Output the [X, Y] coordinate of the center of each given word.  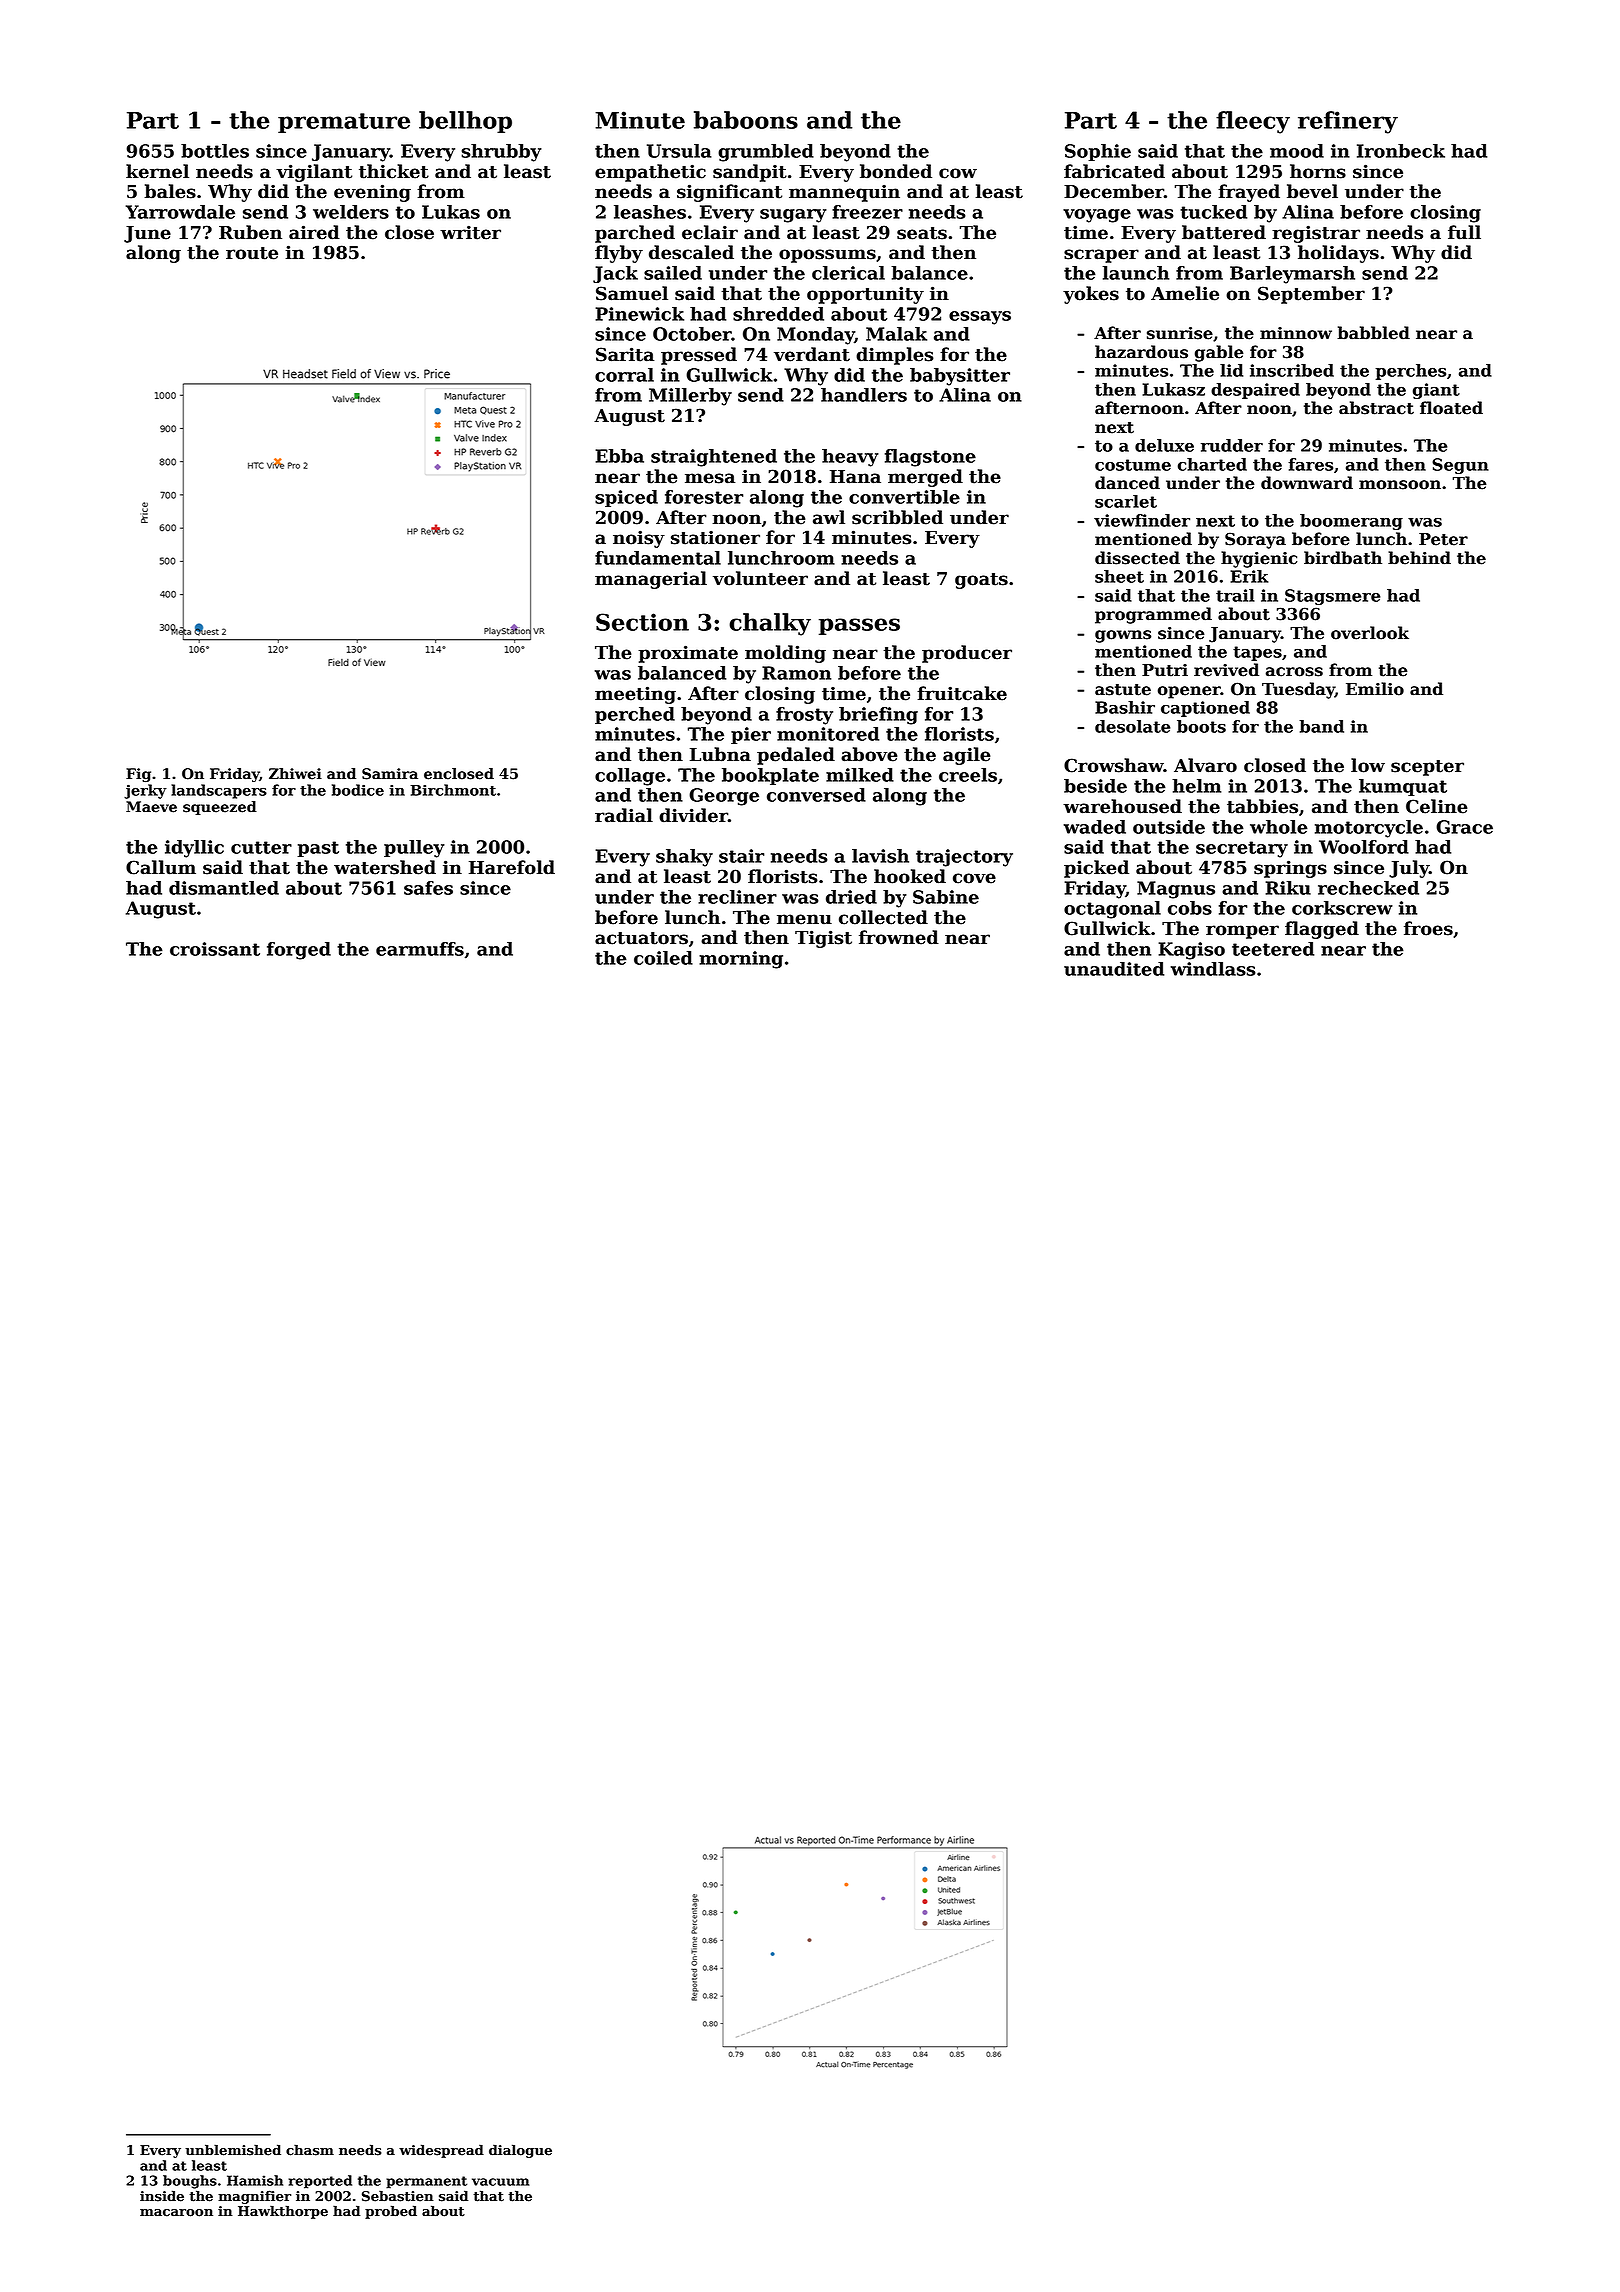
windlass [1213, 969]
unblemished [233, 2150]
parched [635, 234]
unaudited [1114, 969]
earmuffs [420, 949]
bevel [1312, 191]
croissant [215, 949]
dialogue [520, 2151]
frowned [899, 937]
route [252, 253]
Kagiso [1191, 951]
